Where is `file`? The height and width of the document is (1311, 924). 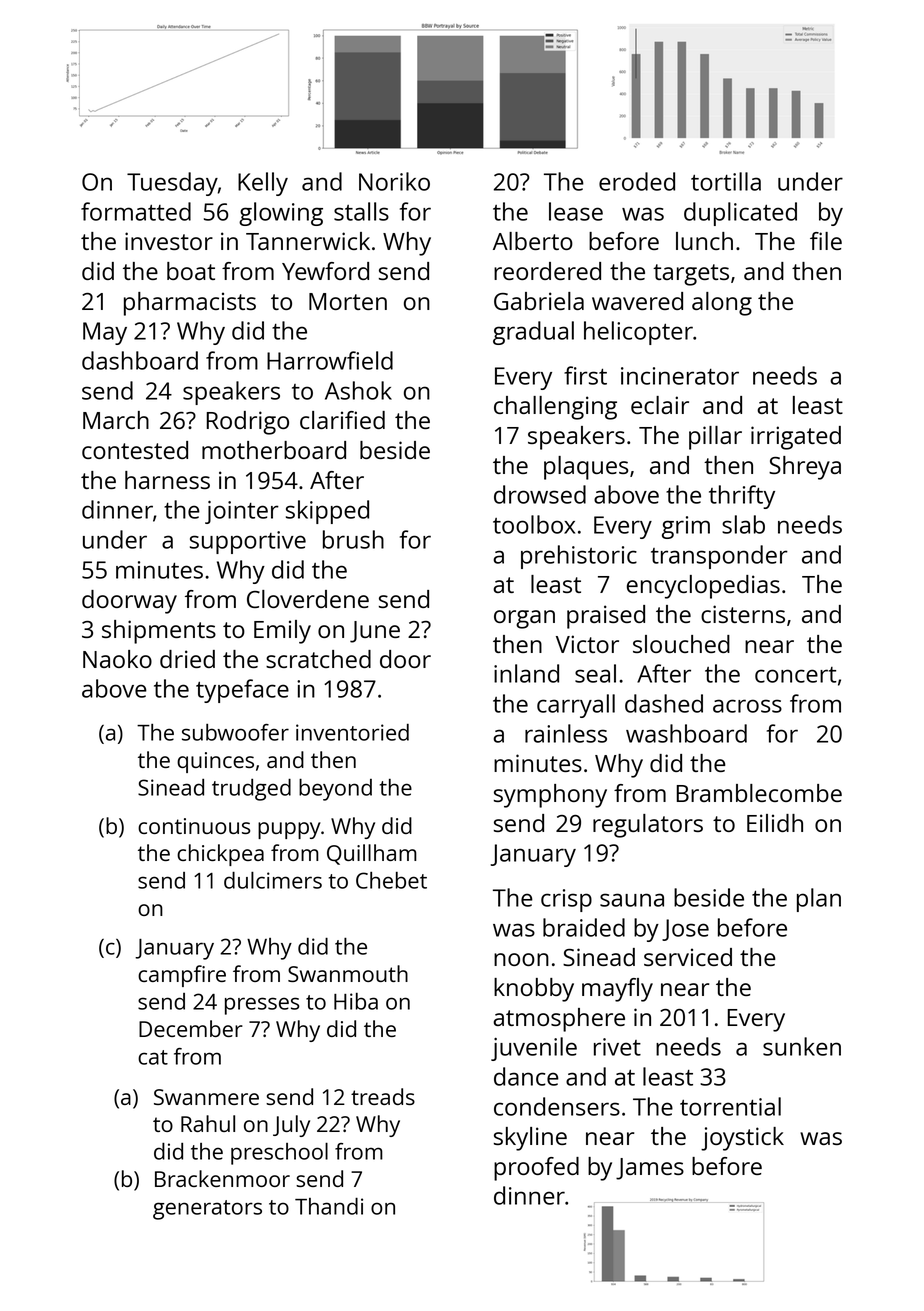
file is located at coordinates (826, 241).
